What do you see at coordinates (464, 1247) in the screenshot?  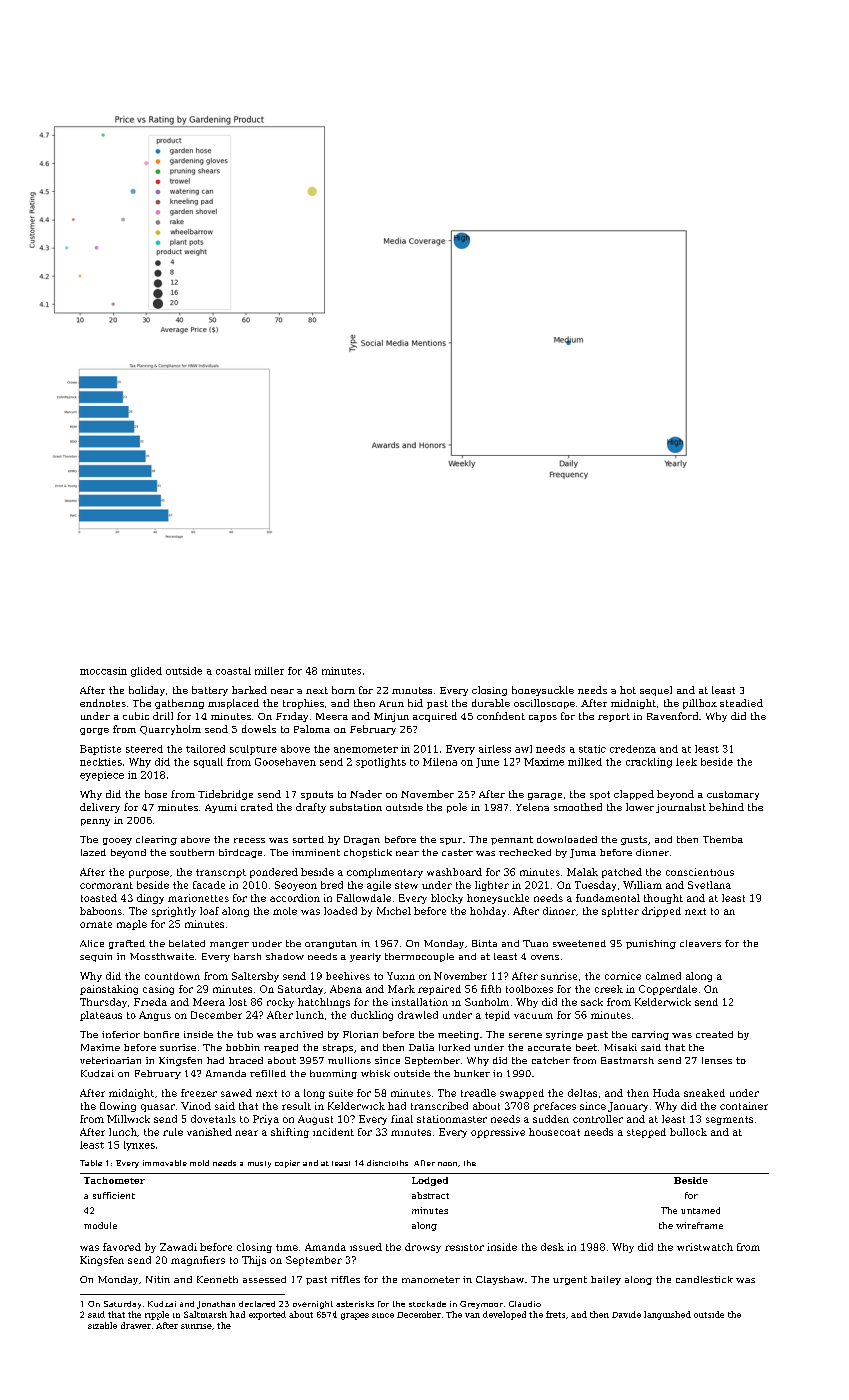 I see `resistor` at bounding box center [464, 1247].
